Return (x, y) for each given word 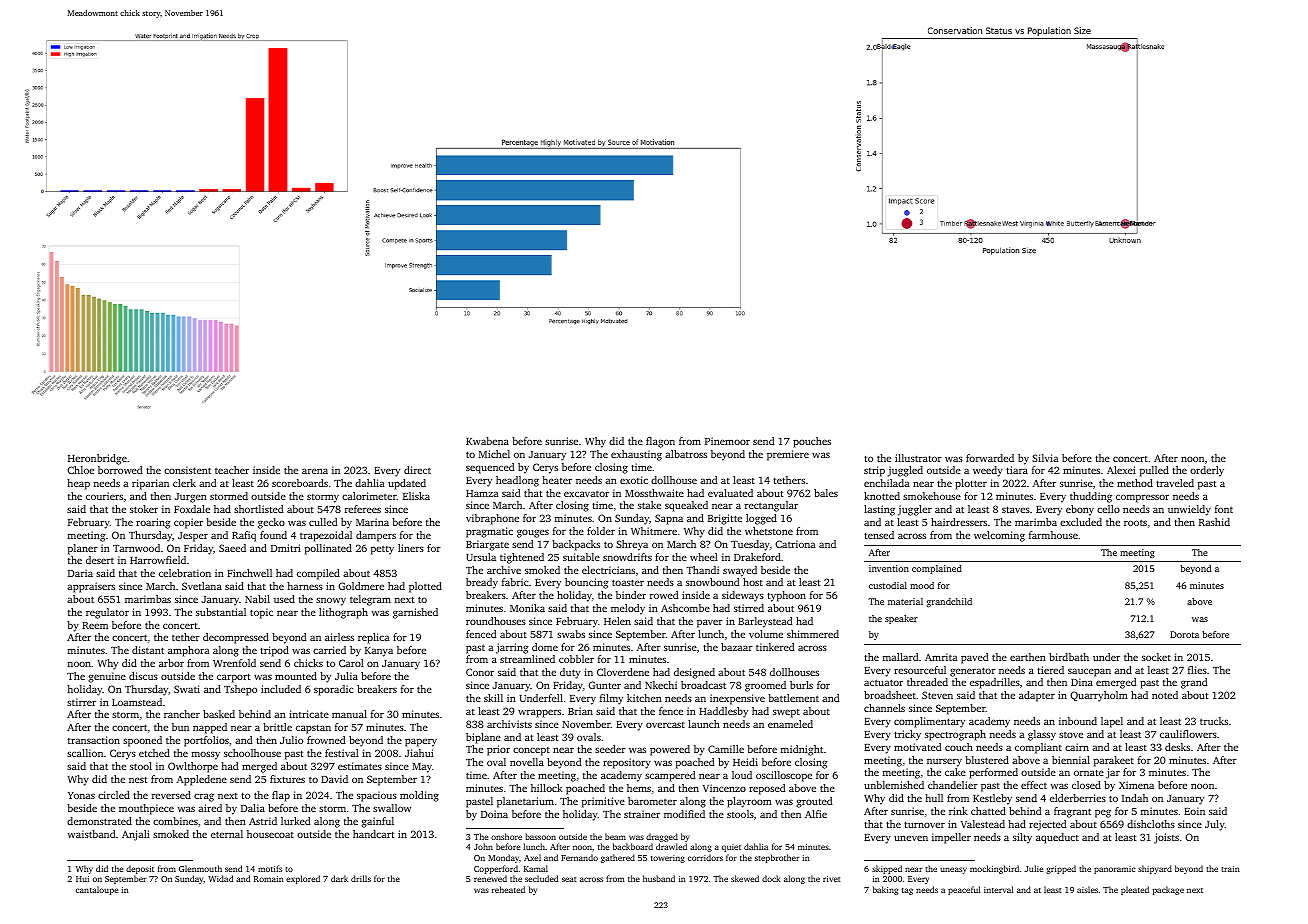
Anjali (136, 835)
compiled (318, 574)
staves (1016, 509)
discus (143, 676)
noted (1165, 695)
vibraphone (492, 519)
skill (493, 698)
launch (704, 724)
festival (342, 753)
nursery (944, 762)
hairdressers (959, 522)
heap (78, 484)
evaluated (730, 493)
